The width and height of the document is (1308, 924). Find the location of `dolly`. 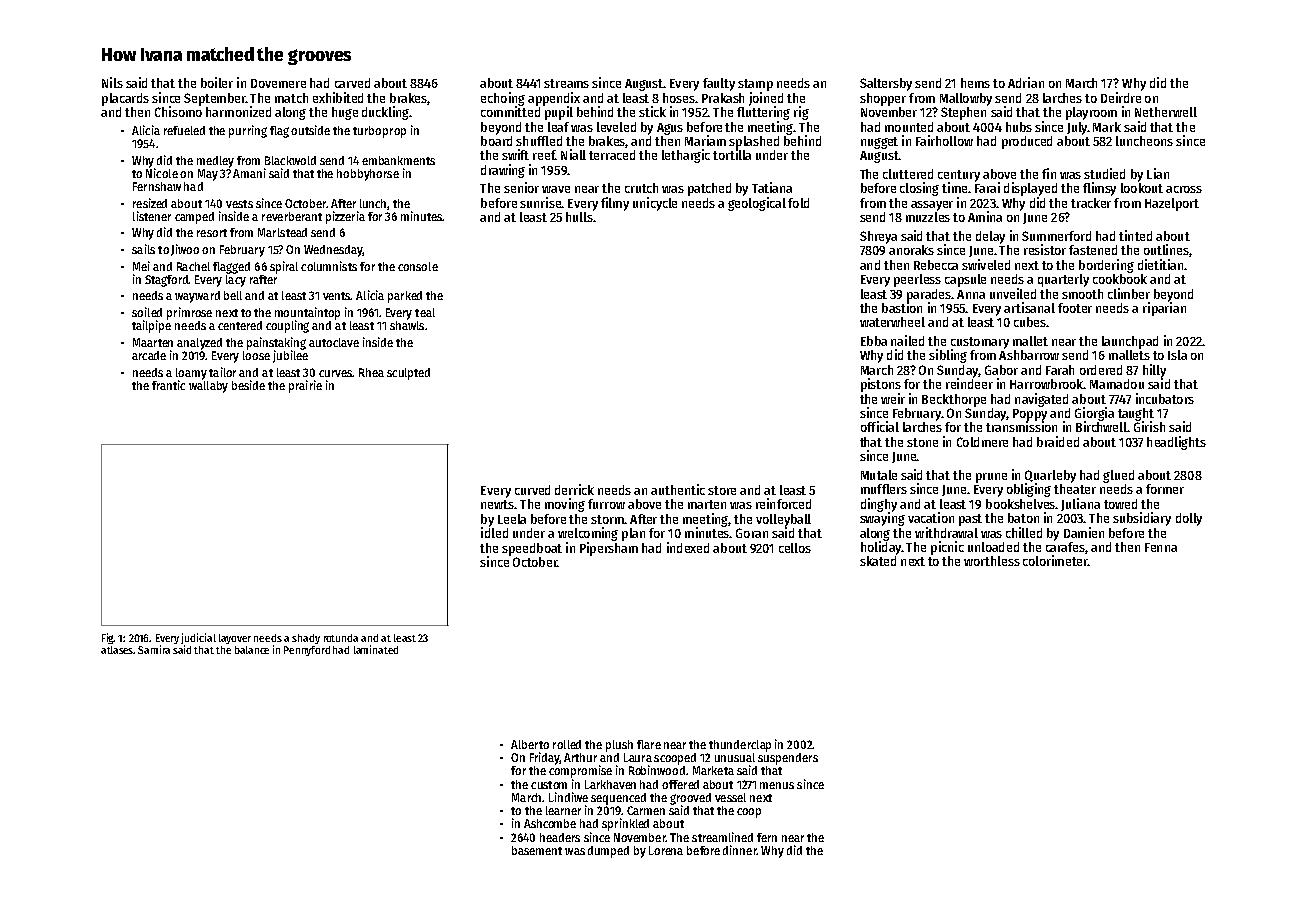

dolly is located at coordinates (1189, 519).
